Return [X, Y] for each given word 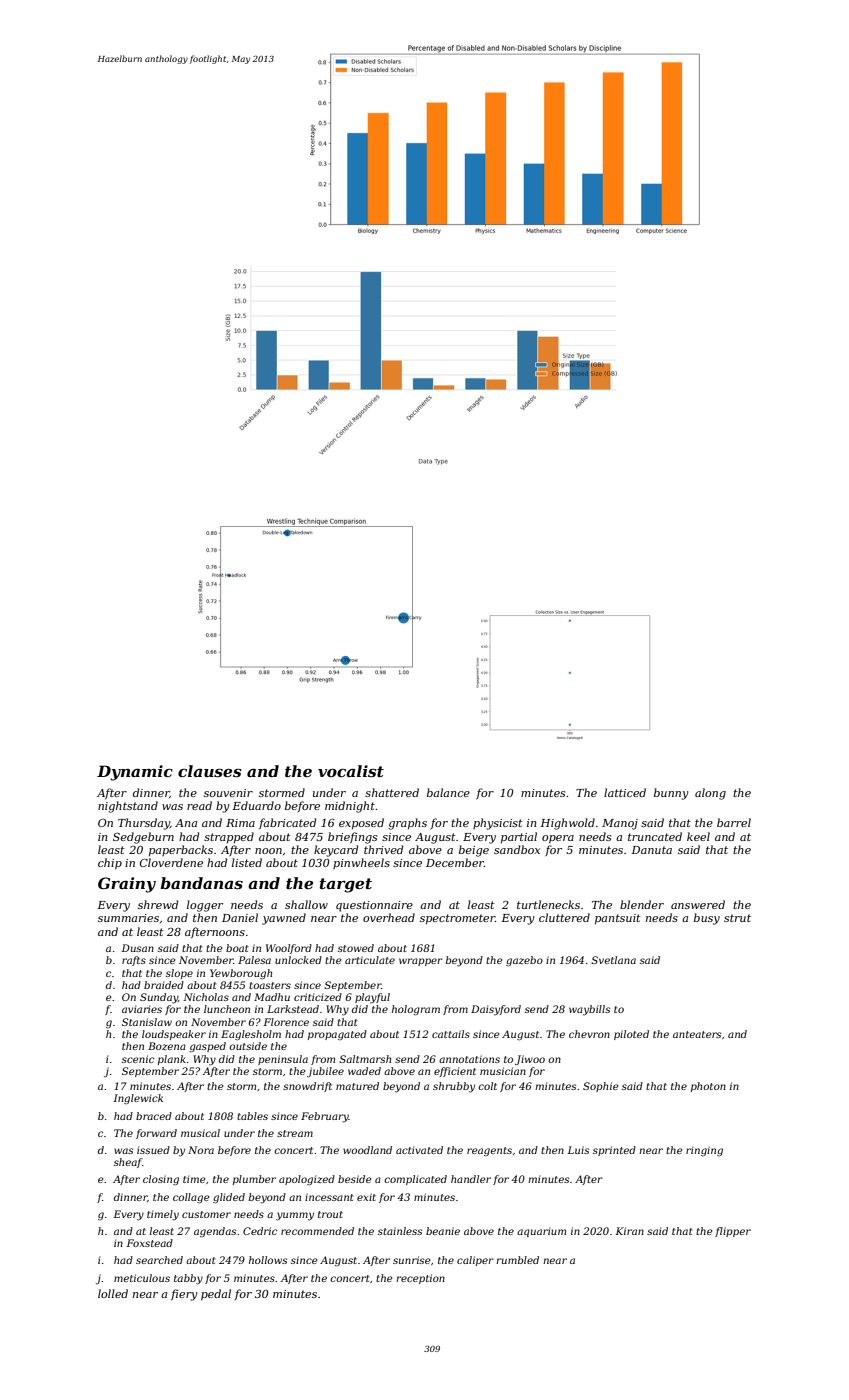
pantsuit [618, 919]
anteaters [697, 1034]
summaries [128, 918]
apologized [307, 1180]
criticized [318, 997]
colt [487, 1086]
